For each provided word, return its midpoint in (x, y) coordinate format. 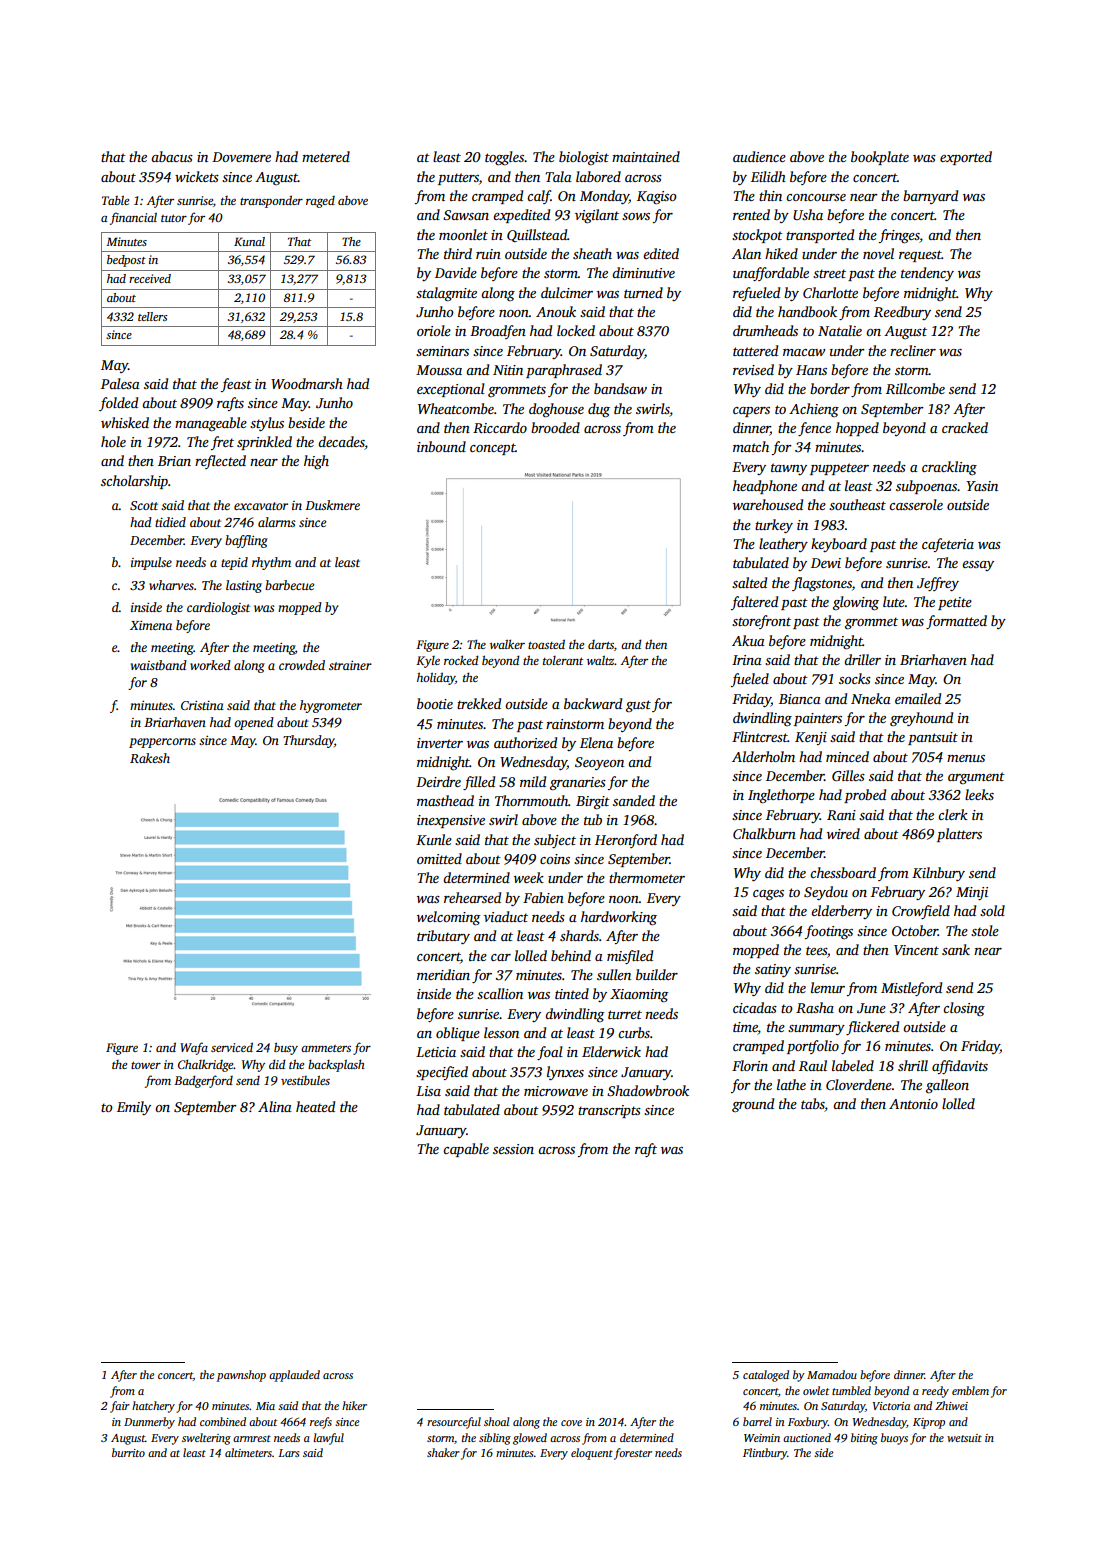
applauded (294, 1376)
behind (571, 955)
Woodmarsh (307, 383)
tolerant (563, 660)
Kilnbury (938, 874)
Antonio (913, 1104)
